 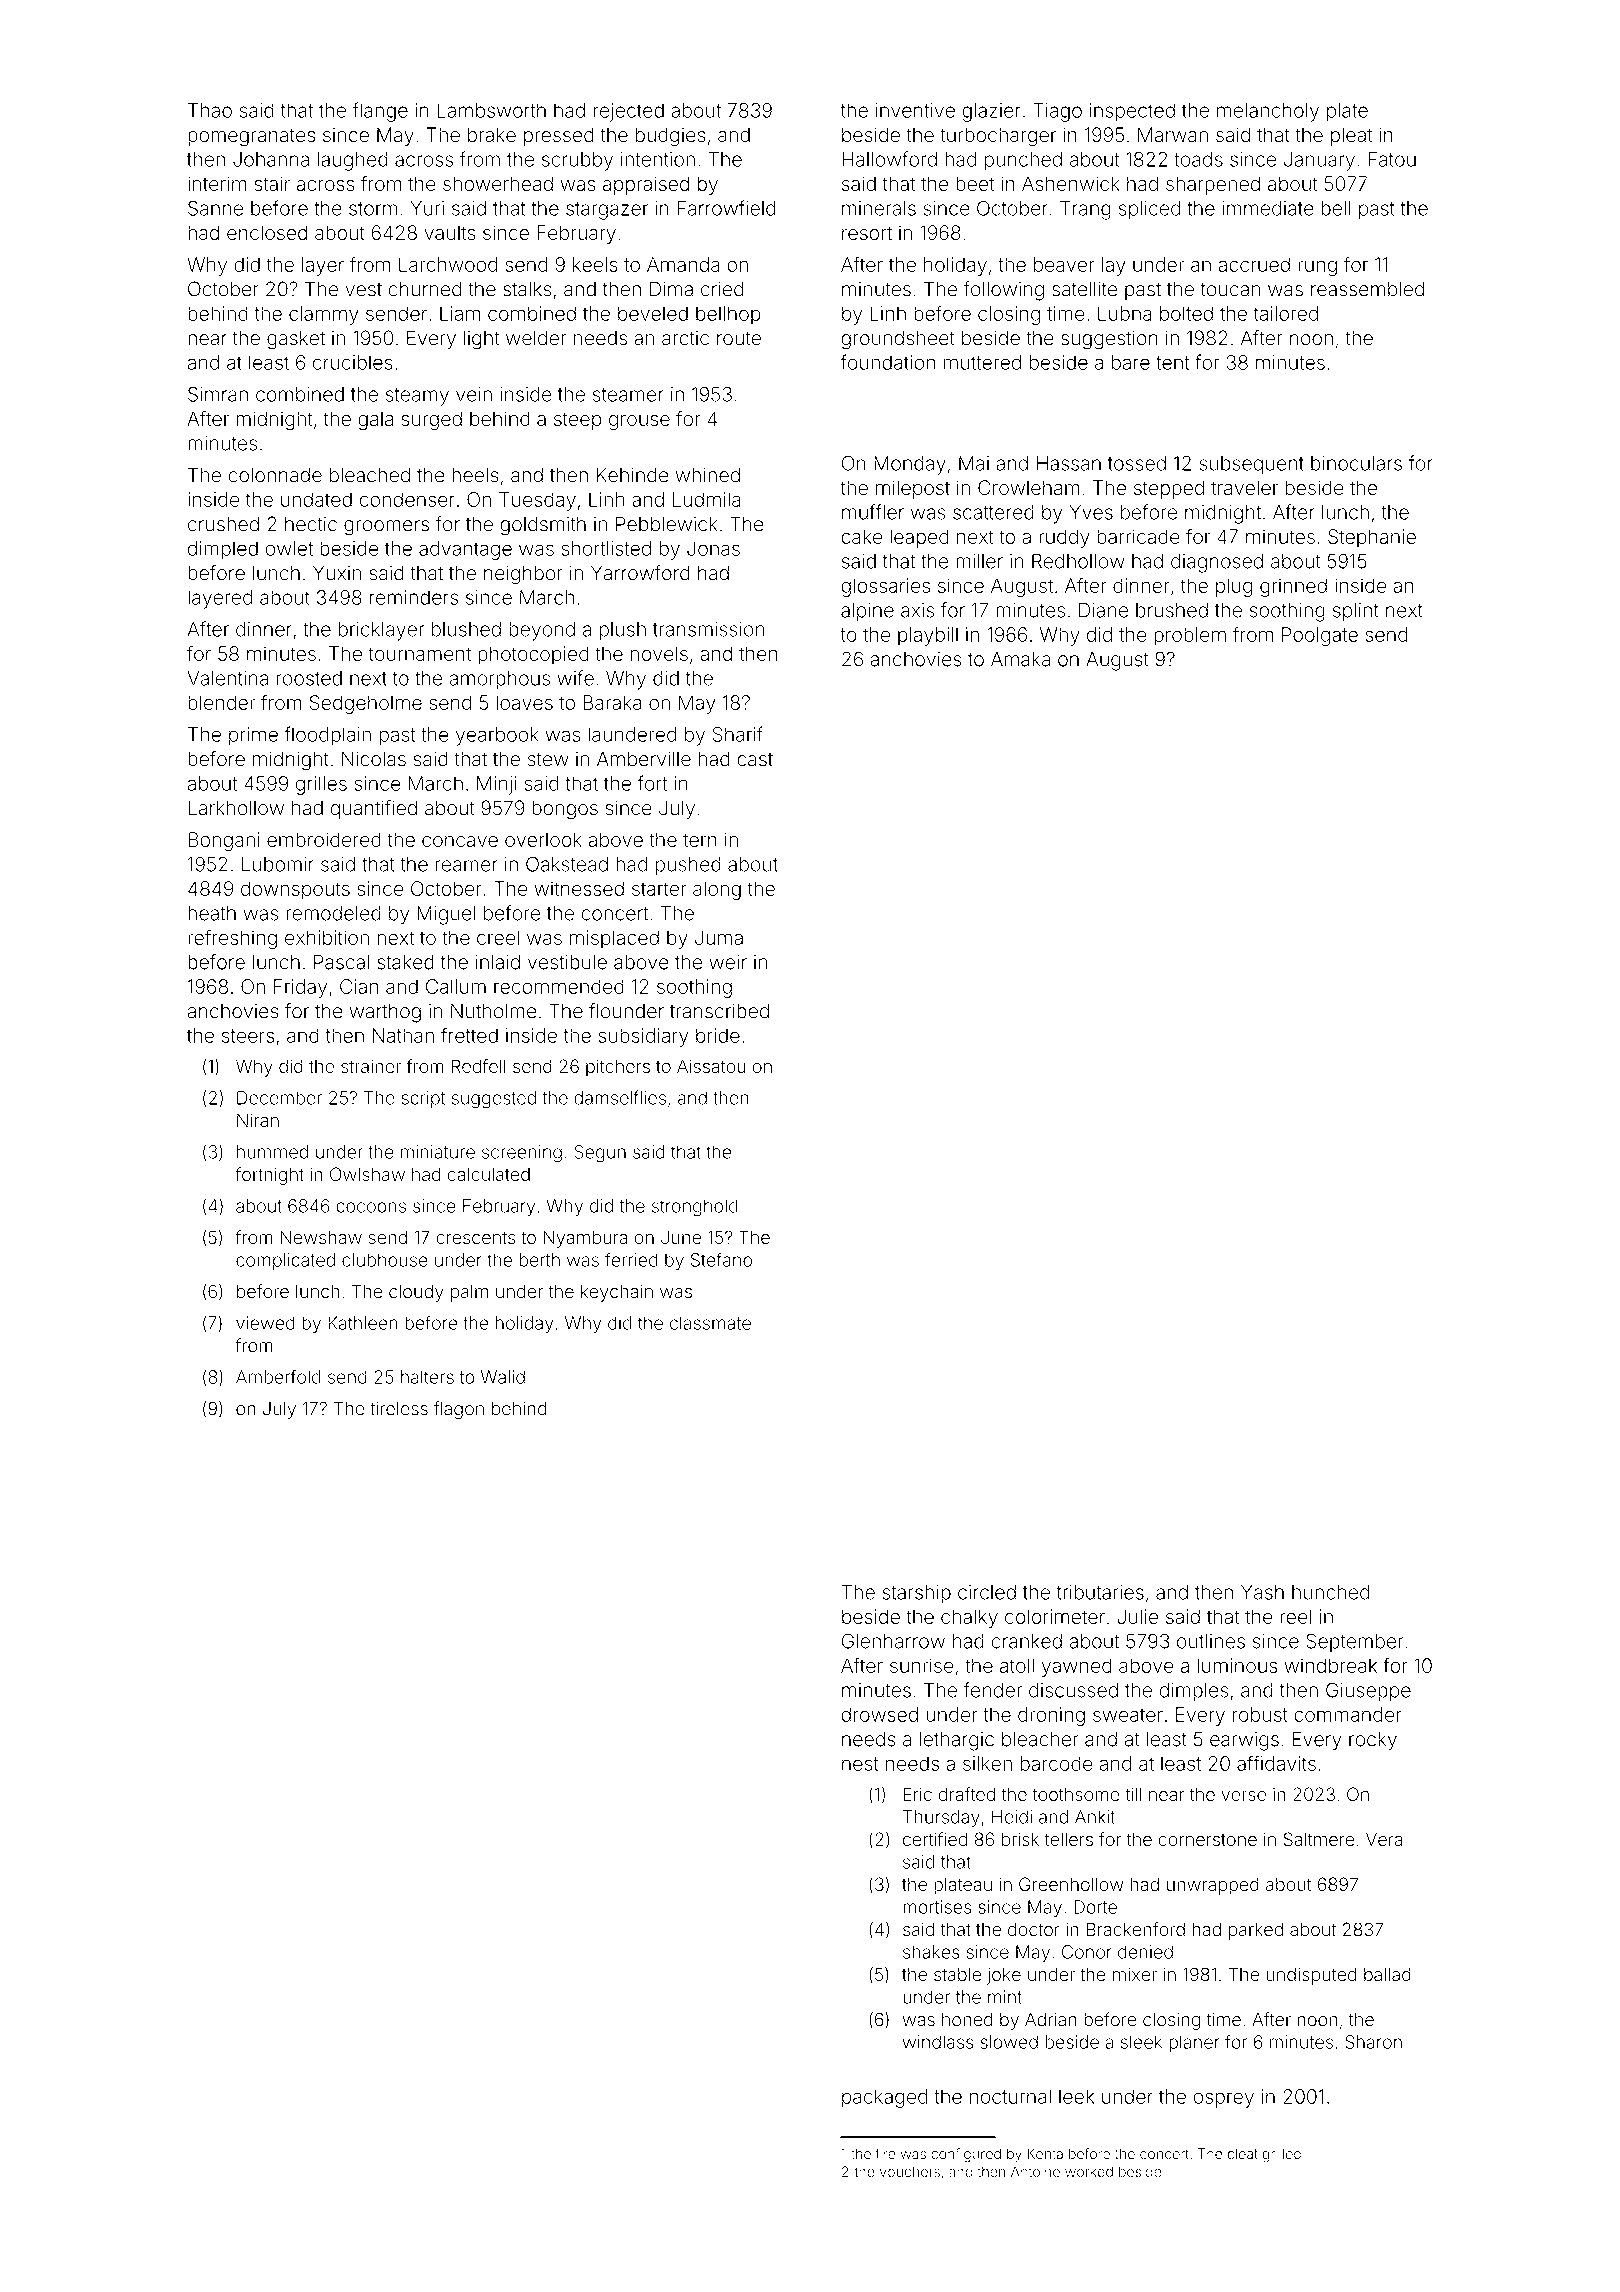 What do you see at coordinates (991, 112) in the screenshot?
I see `glazier` at bounding box center [991, 112].
